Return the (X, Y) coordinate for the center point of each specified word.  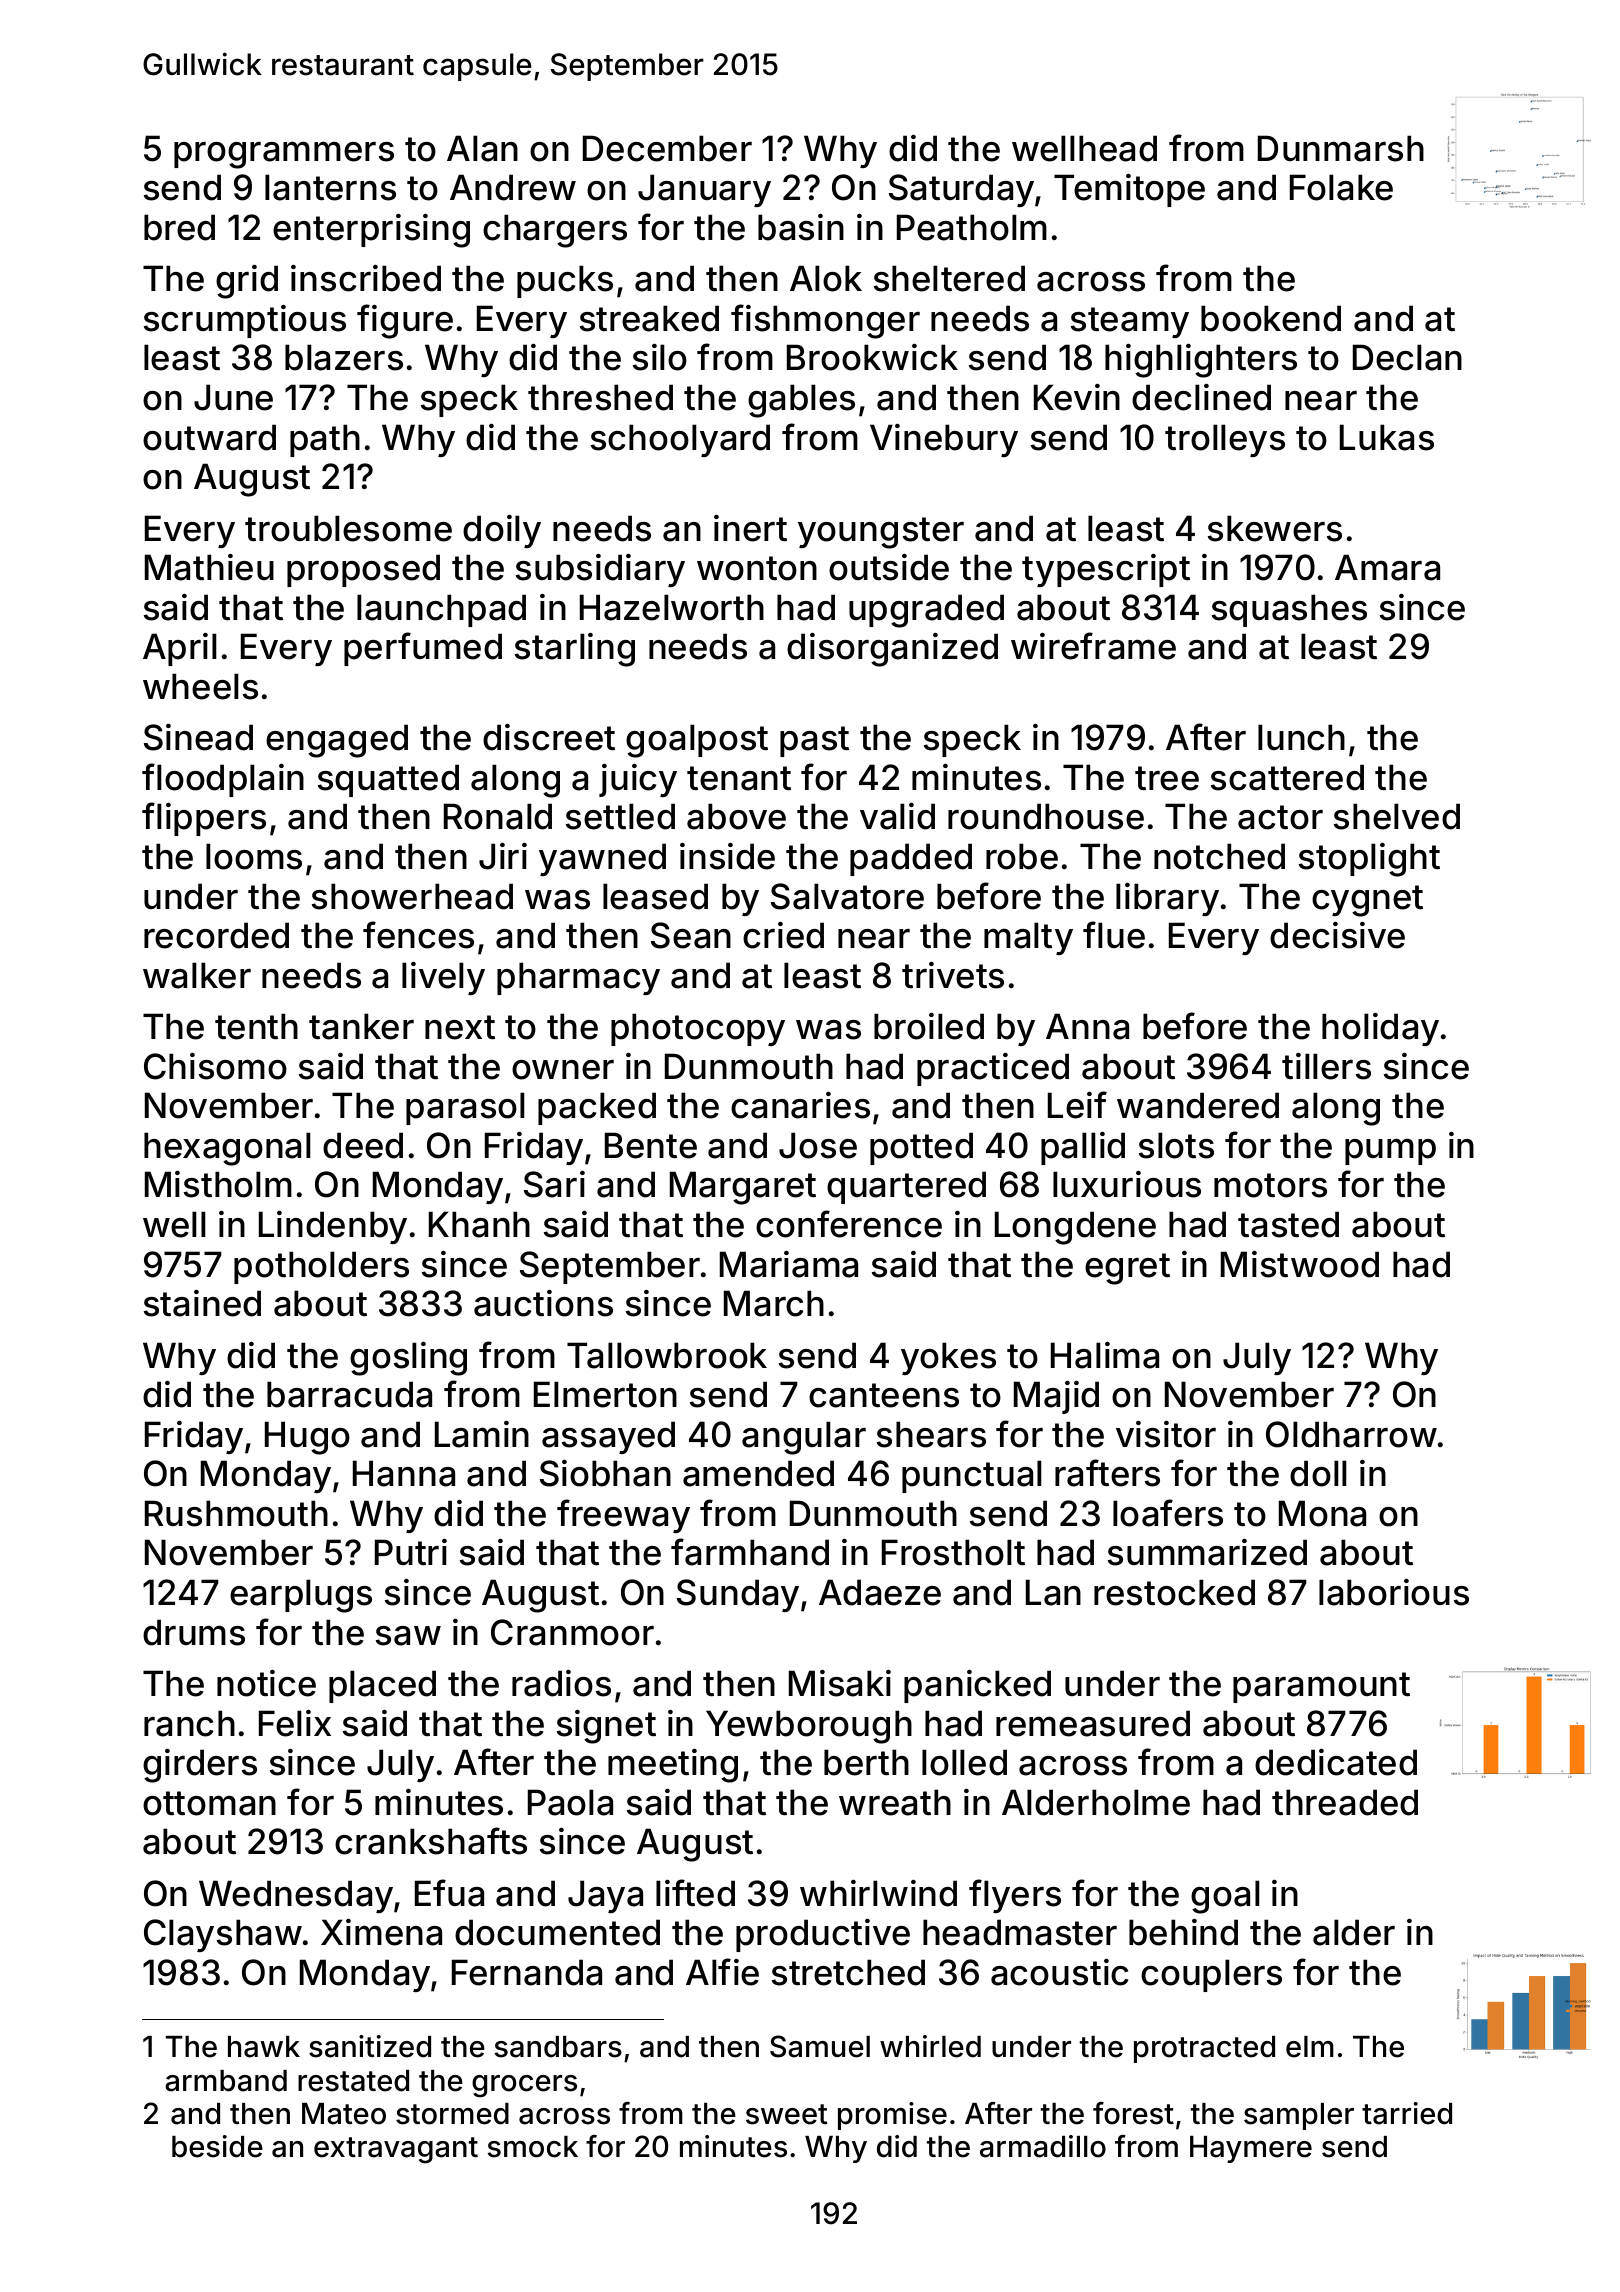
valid (897, 816)
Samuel (820, 2046)
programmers (284, 155)
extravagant (396, 2150)
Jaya (605, 1896)
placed (382, 1686)
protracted (1204, 2049)
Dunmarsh (1341, 148)
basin (801, 227)
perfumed (423, 649)
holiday (1380, 1029)
